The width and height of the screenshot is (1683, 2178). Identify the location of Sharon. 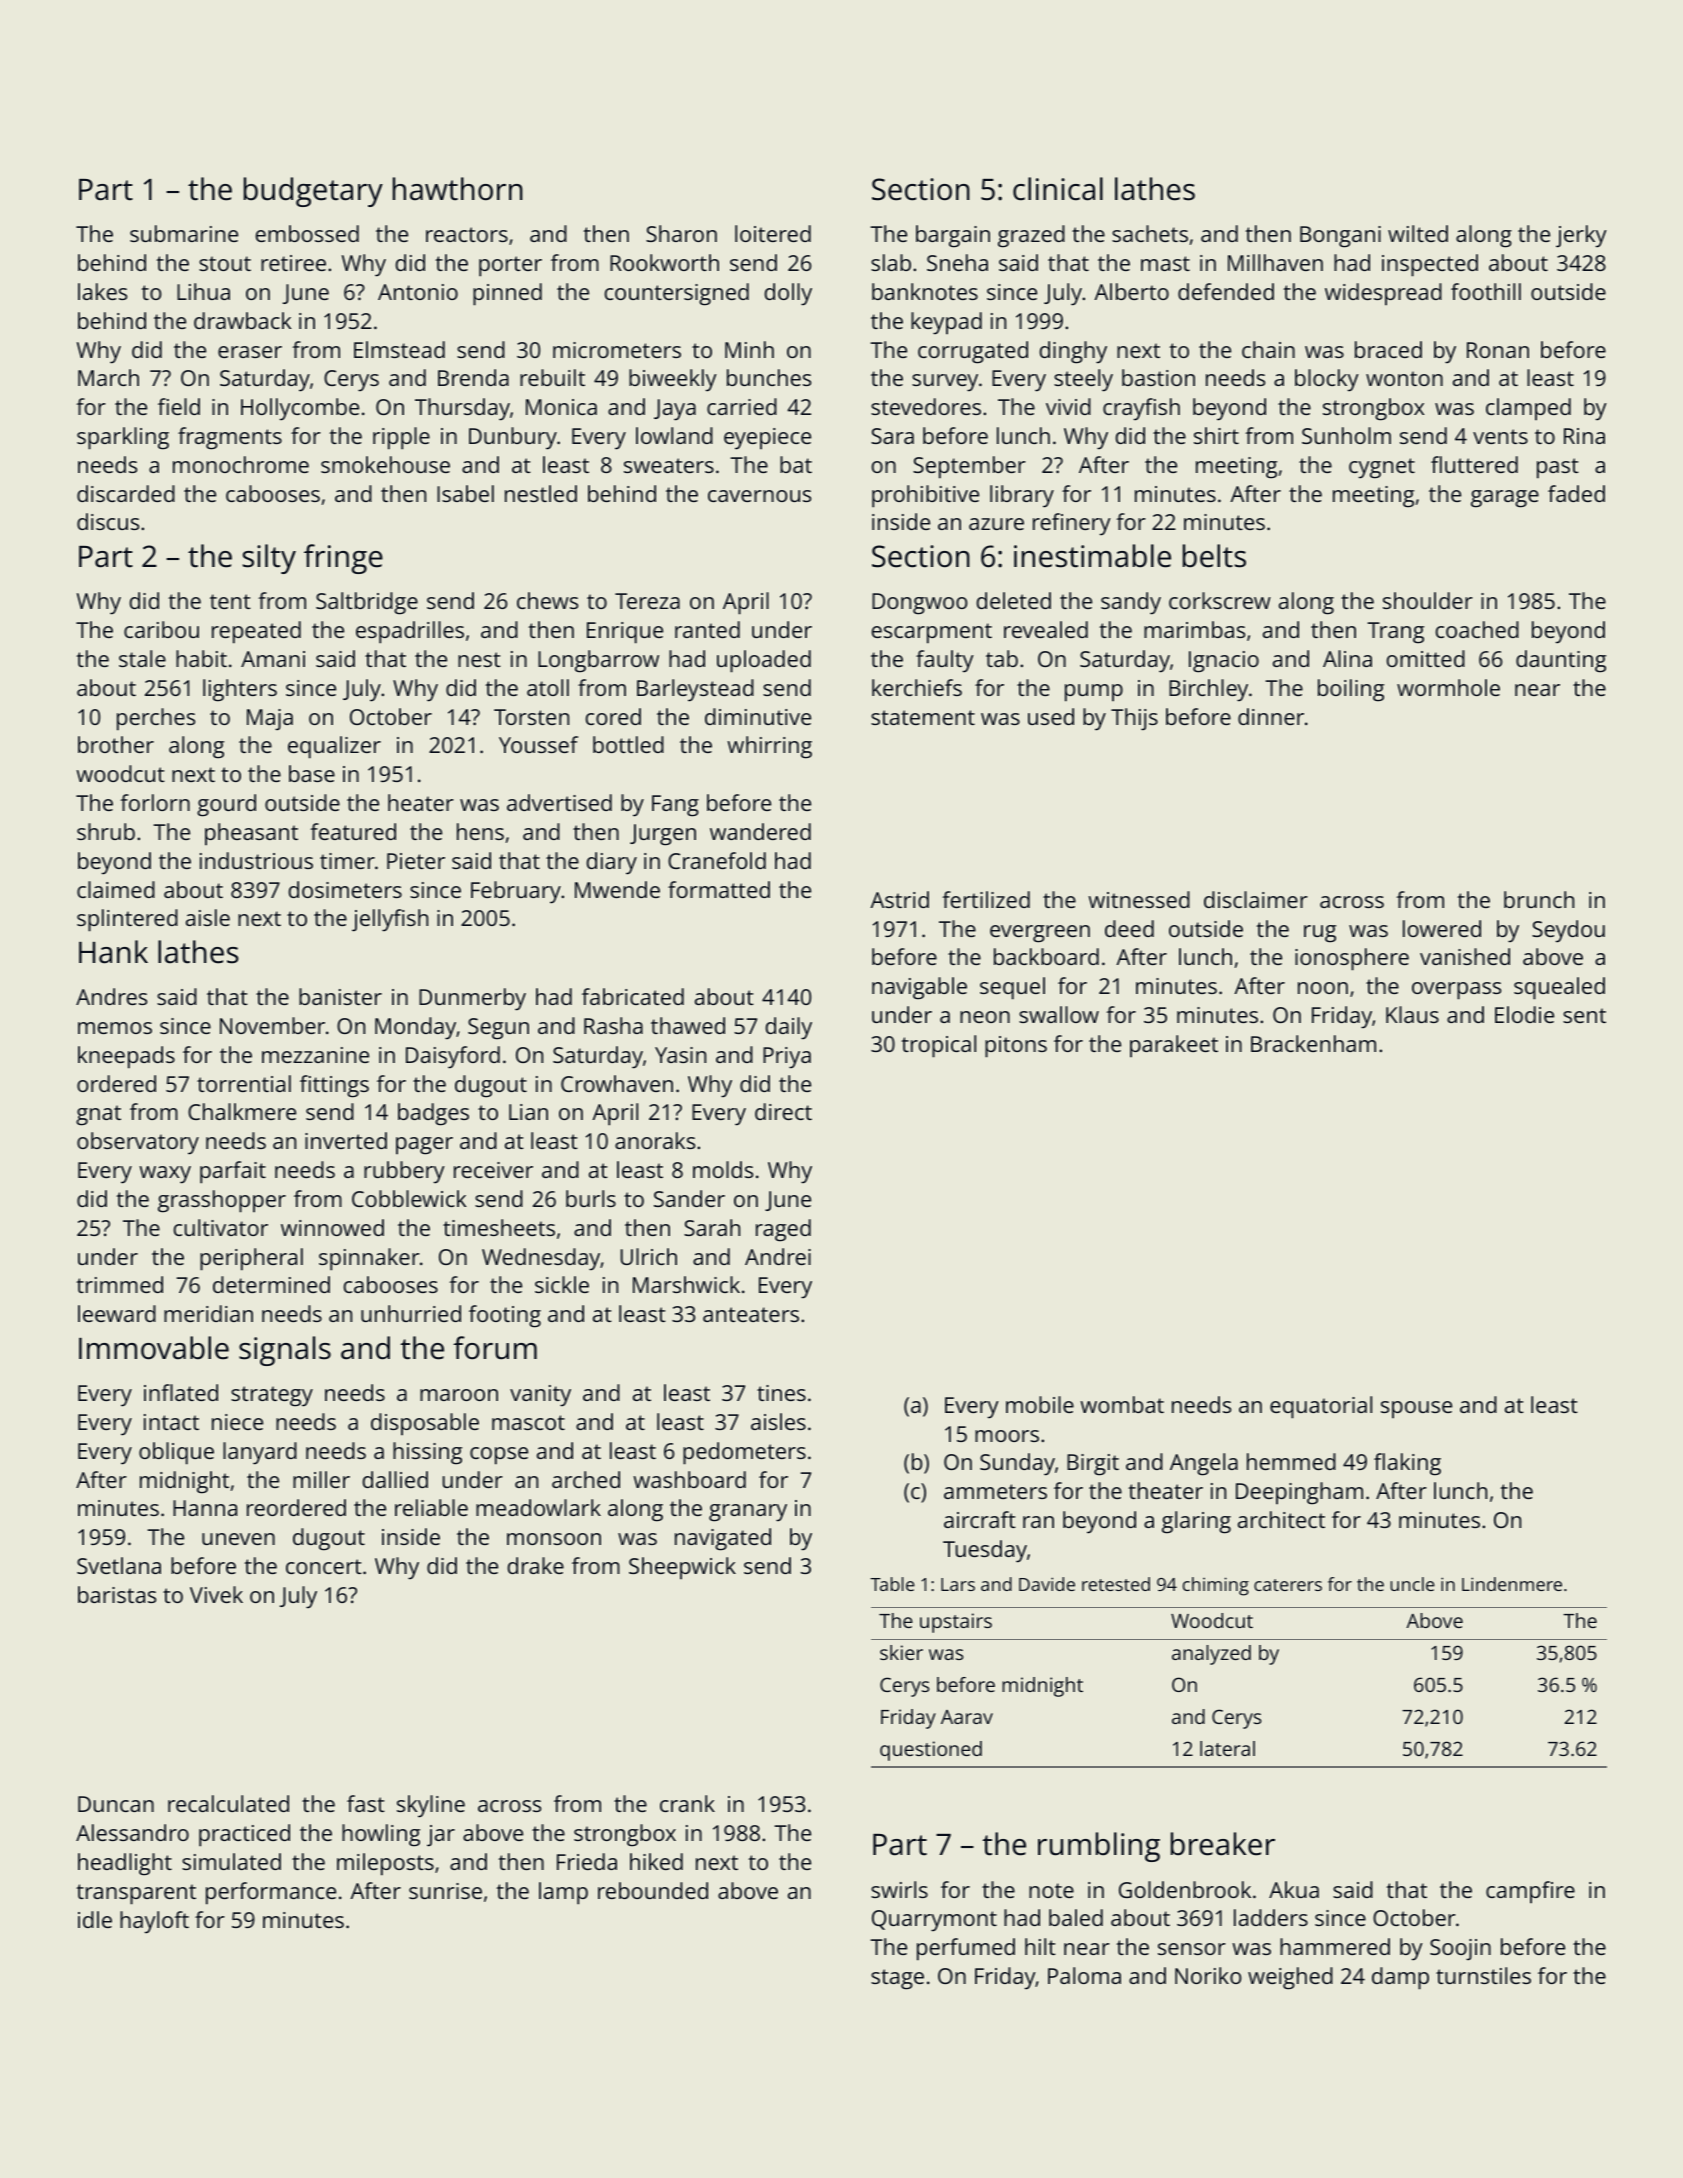
(681, 233).
